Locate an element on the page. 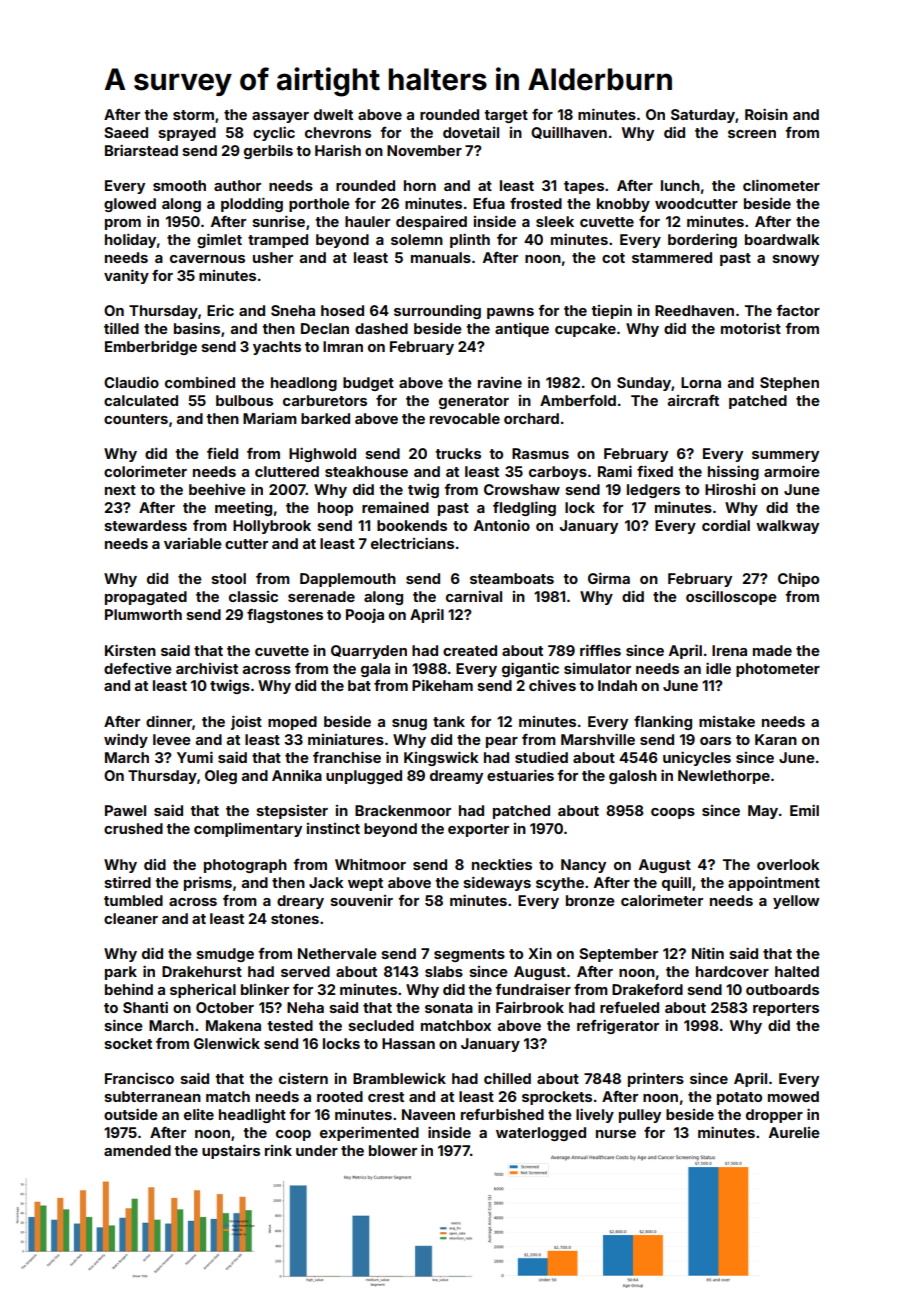  orchard is located at coordinates (531, 418).
